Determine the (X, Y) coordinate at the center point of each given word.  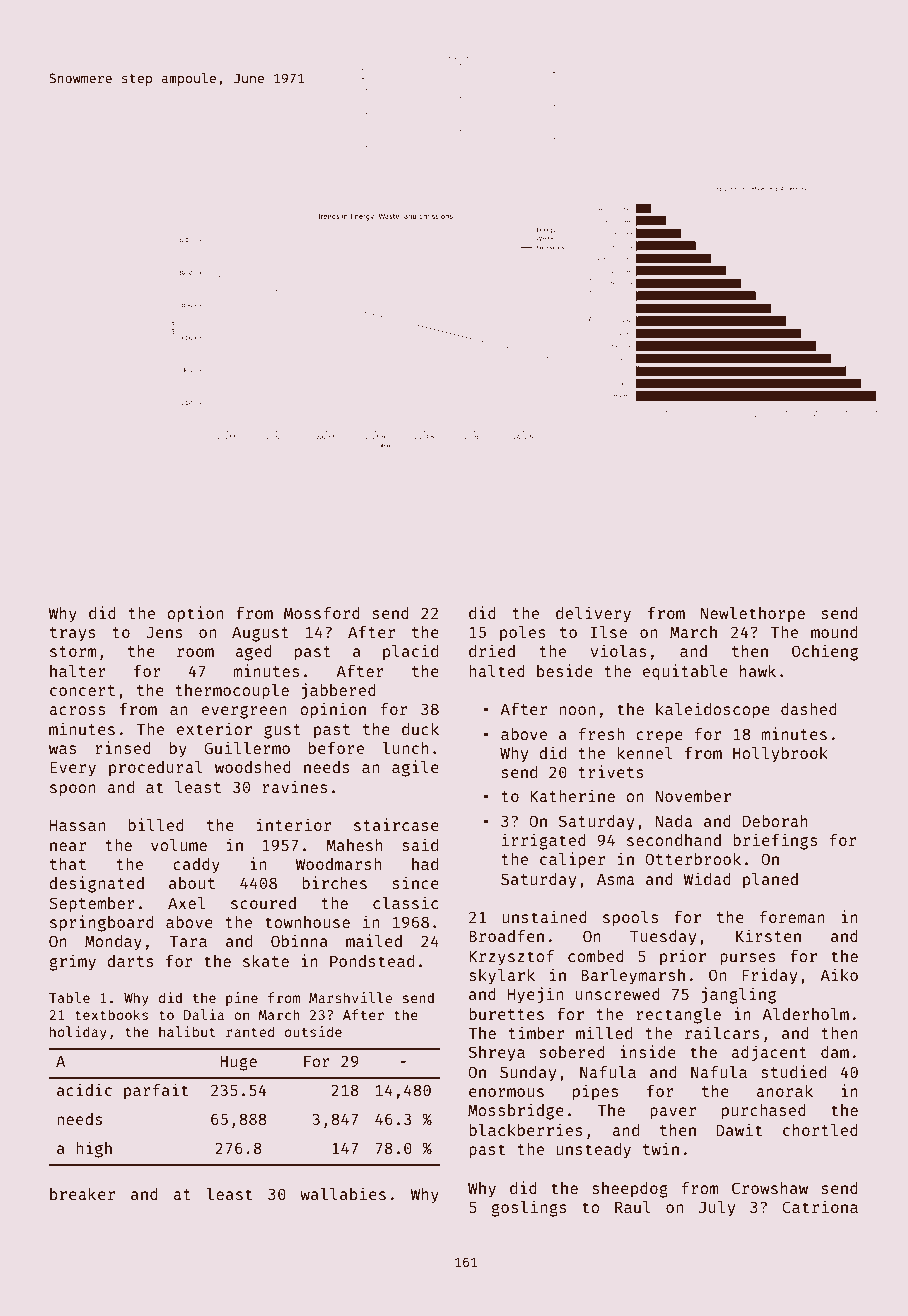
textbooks (111, 1014)
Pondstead (372, 961)
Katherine (572, 795)
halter (78, 671)
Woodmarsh (338, 864)
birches (334, 882)
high (94, 1149)
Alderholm (805, 1014)
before (336, 748)
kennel (645, 753)
